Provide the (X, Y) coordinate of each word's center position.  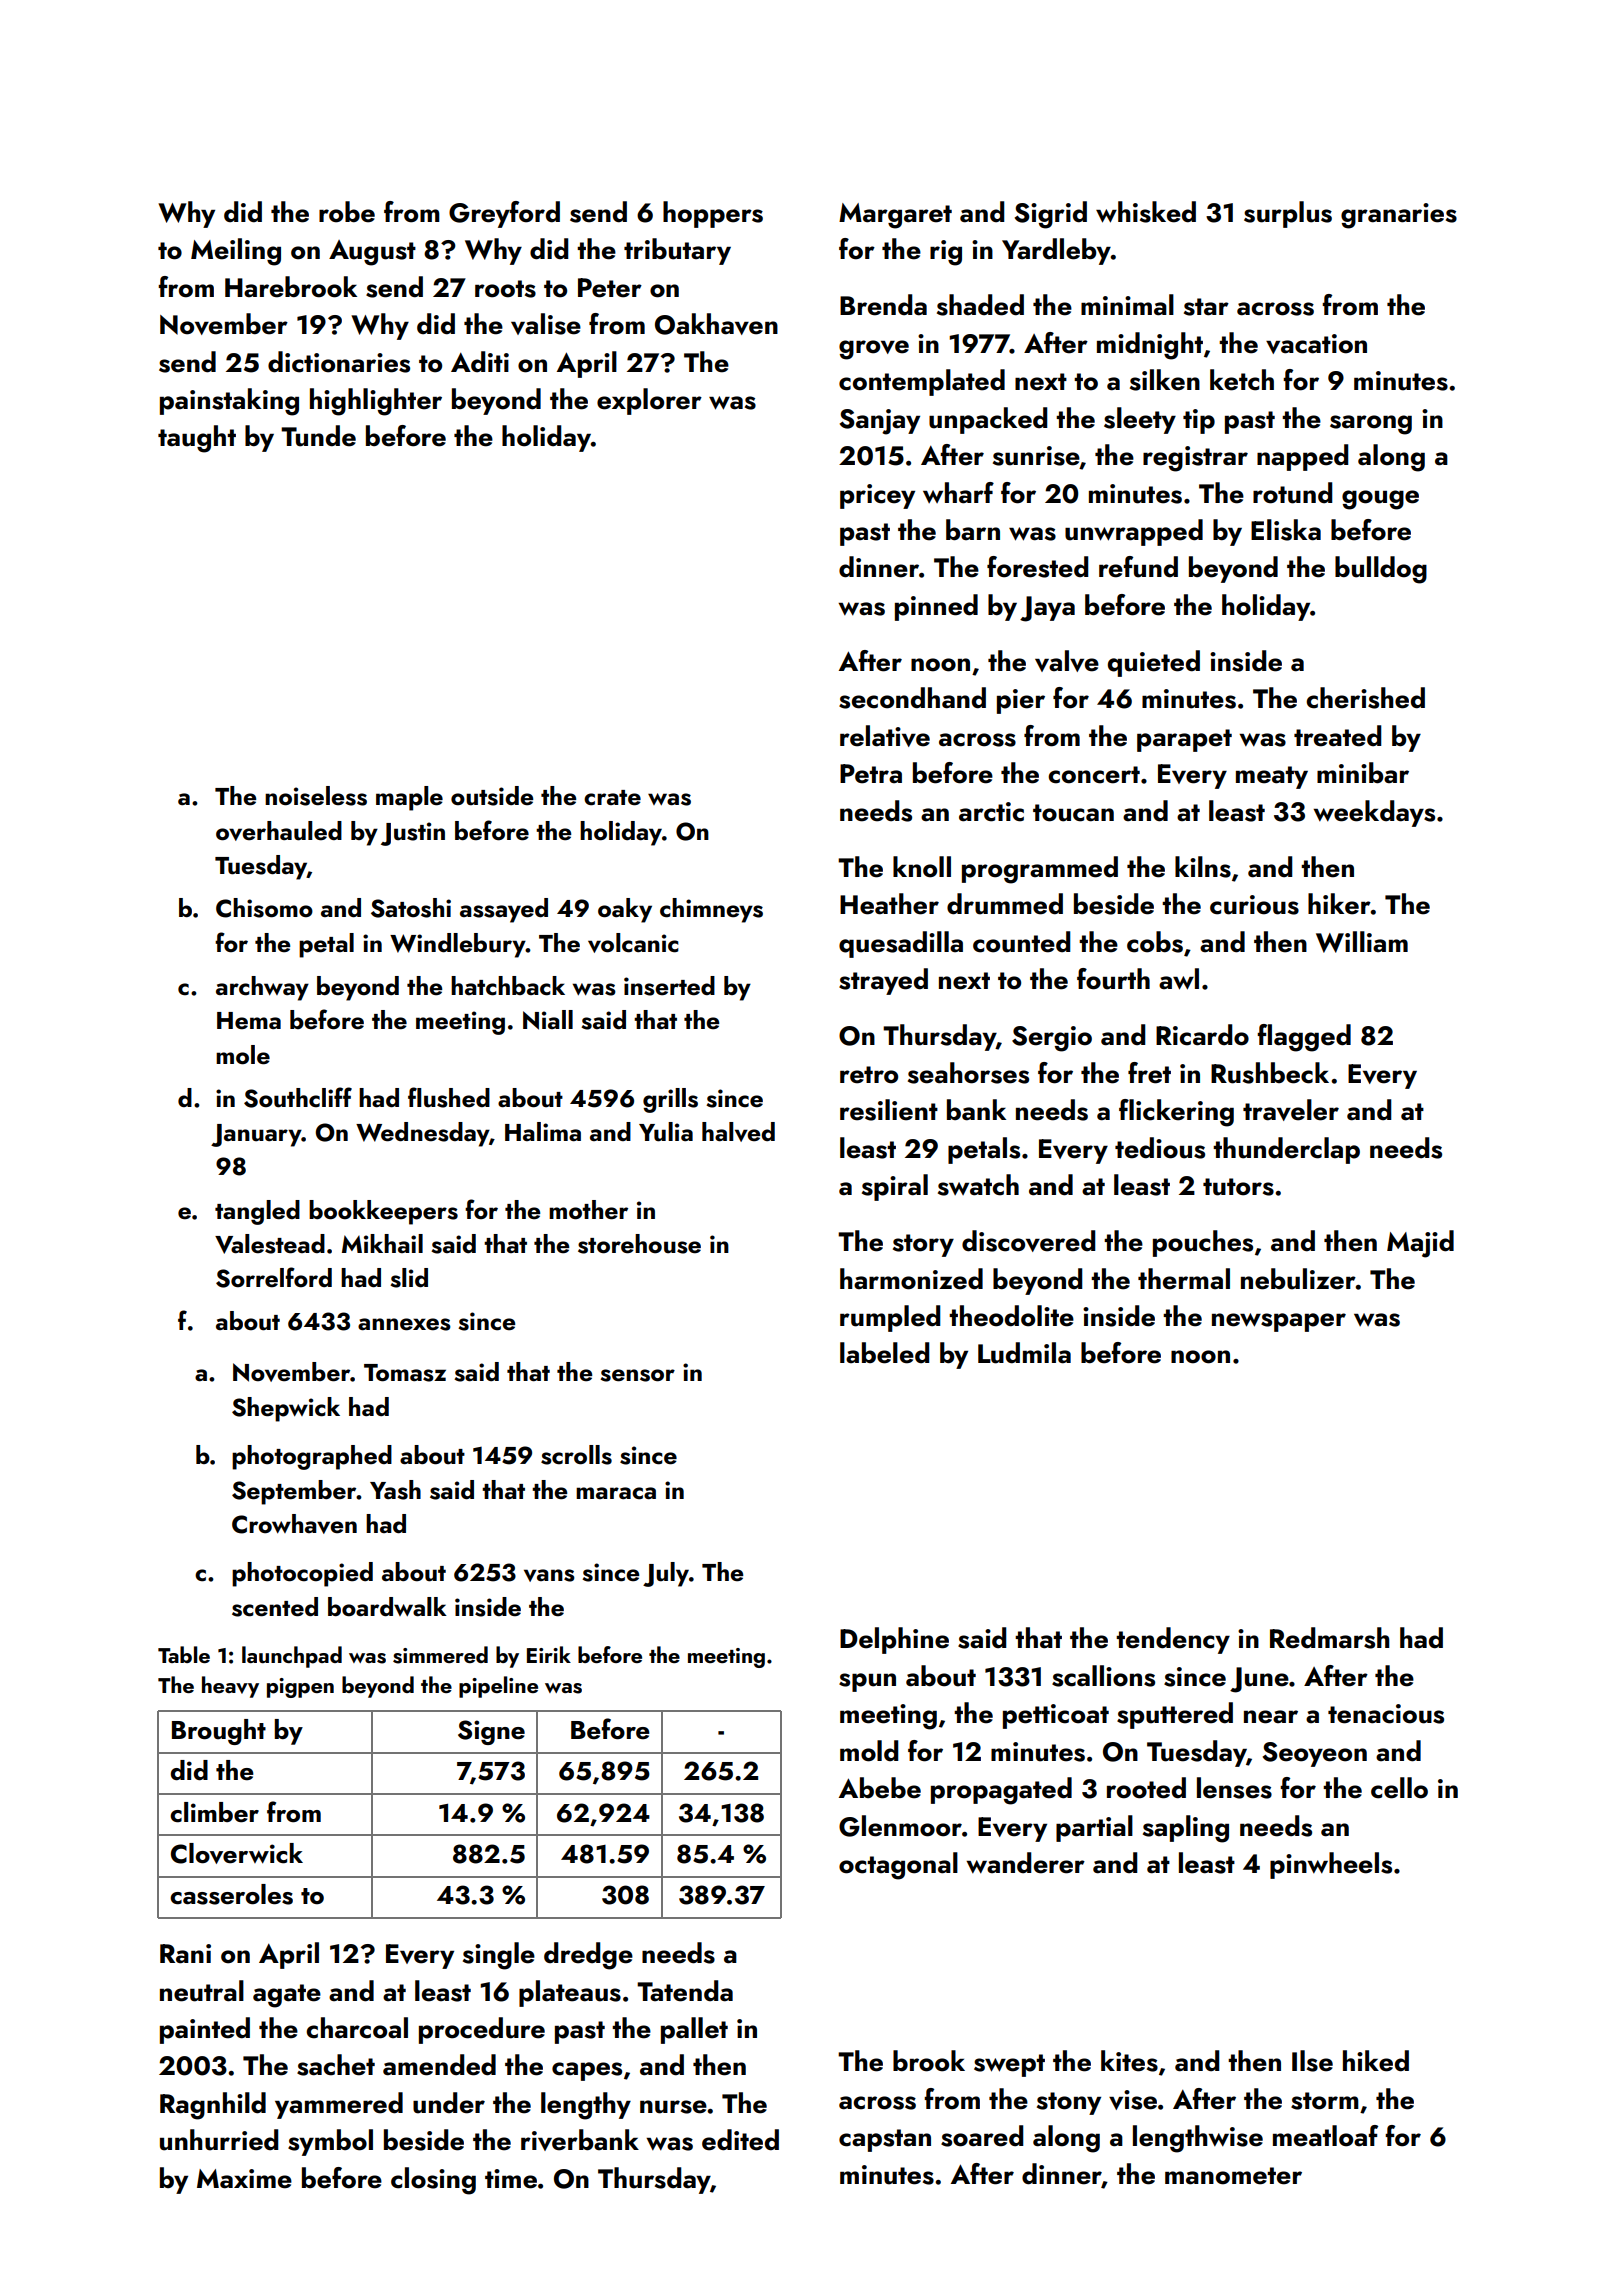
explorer (649, 401)
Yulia (666, 1132)
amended (439, 2065)
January (256, 1135)
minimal (1127, 305)
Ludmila (1024, 1353)
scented (275, 1607)
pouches (1203, 1243)
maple (409, 798)
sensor (637, 1375)
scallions (1103, 1676)
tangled (257, 1212)
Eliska (1286, 530)
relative (885, 736)
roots (505, 289)
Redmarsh (1330, 1638)
